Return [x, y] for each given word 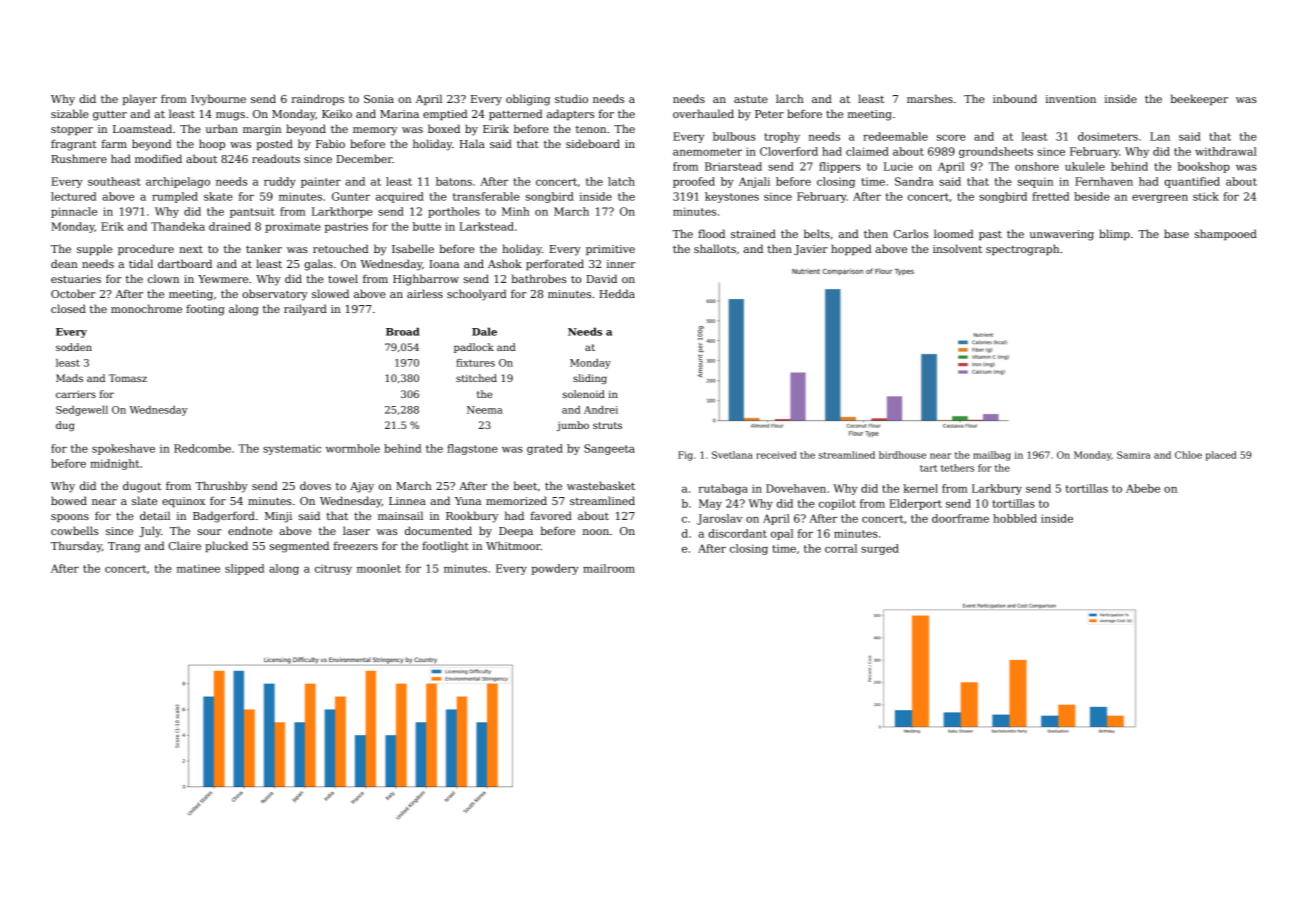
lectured [73, 196]
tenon [591, 129]
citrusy [333, 570]
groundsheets [996, 152]
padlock [474, 348]
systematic [292, 449]
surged [880, 549]
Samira [1134, 455]
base [1176, 233]
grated [545, 449]
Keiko [337, 113]
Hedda [617, 293]
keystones [732, 197]
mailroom [609, 568]
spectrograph [1022, 250]
